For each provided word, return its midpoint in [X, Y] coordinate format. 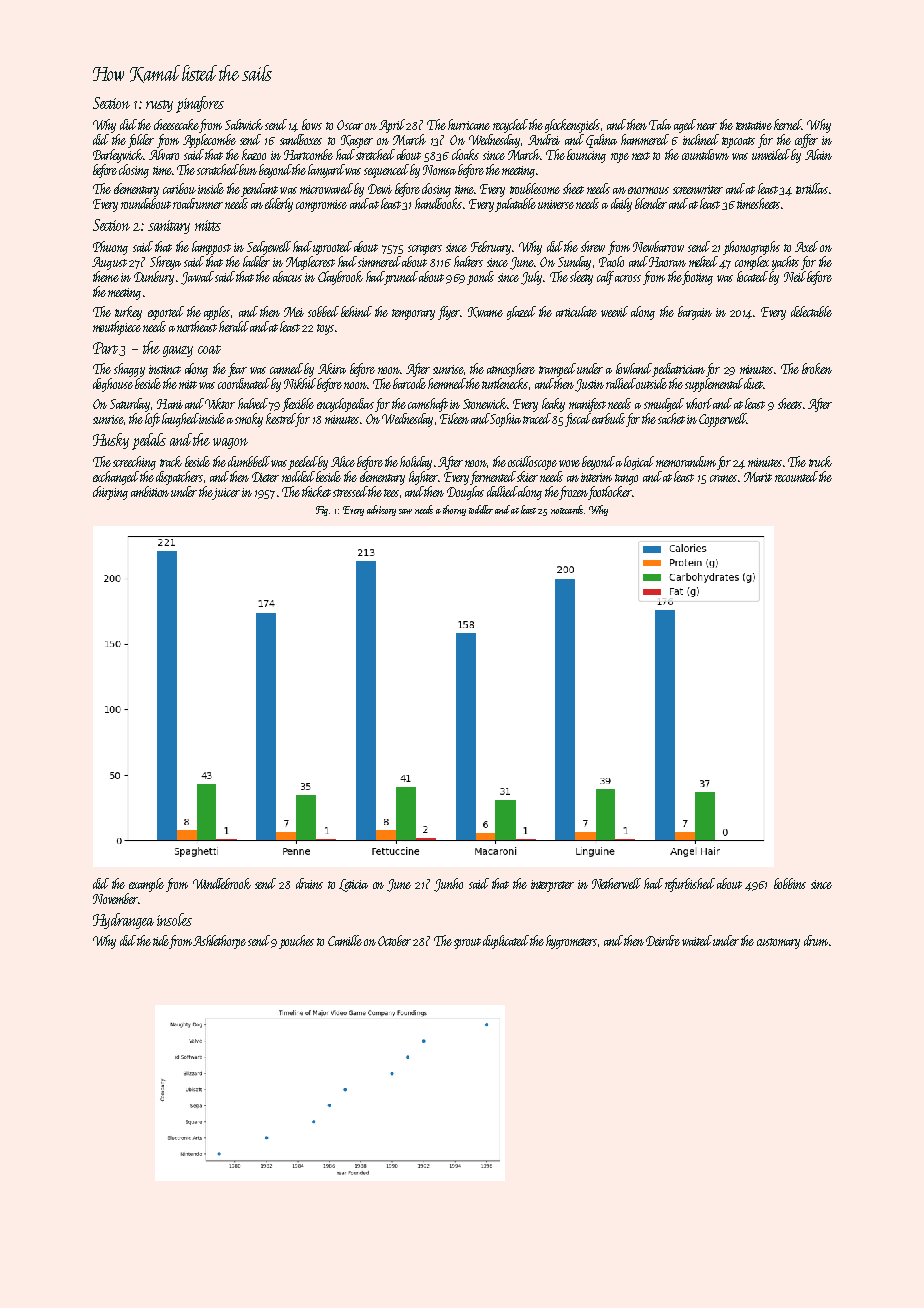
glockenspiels [572, 126]
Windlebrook [222, 883]
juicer [227, 493]
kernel [788, 124]
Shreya [165, 263]
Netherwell [616, 883]
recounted [796, 476]
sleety [581, 278]
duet [753, 383]
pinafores [200, 104]
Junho [448, 885]
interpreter [552, 886]
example [146, 885]
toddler [481, 509]
